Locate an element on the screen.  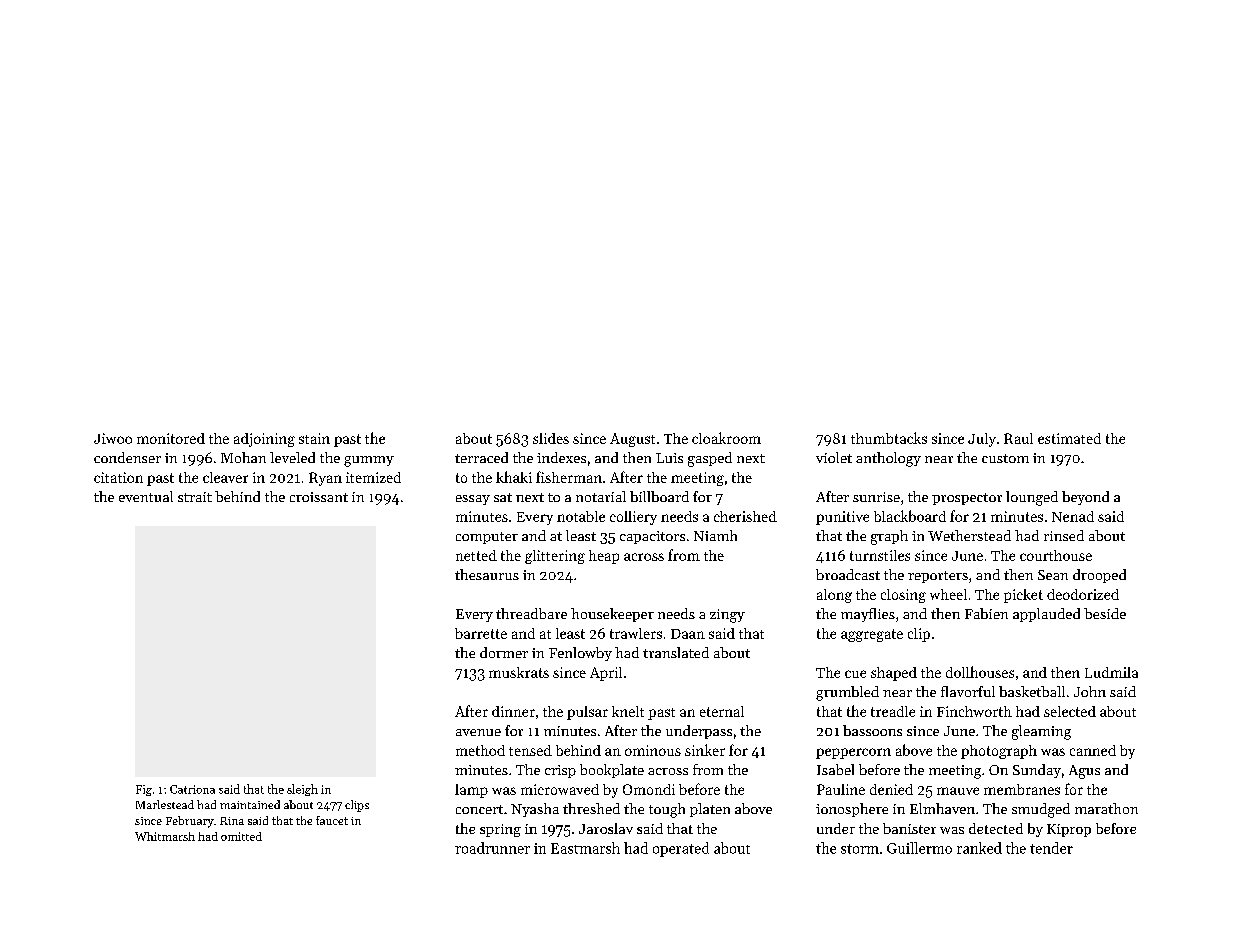
Raul is located at coordinates (1018, 438).
